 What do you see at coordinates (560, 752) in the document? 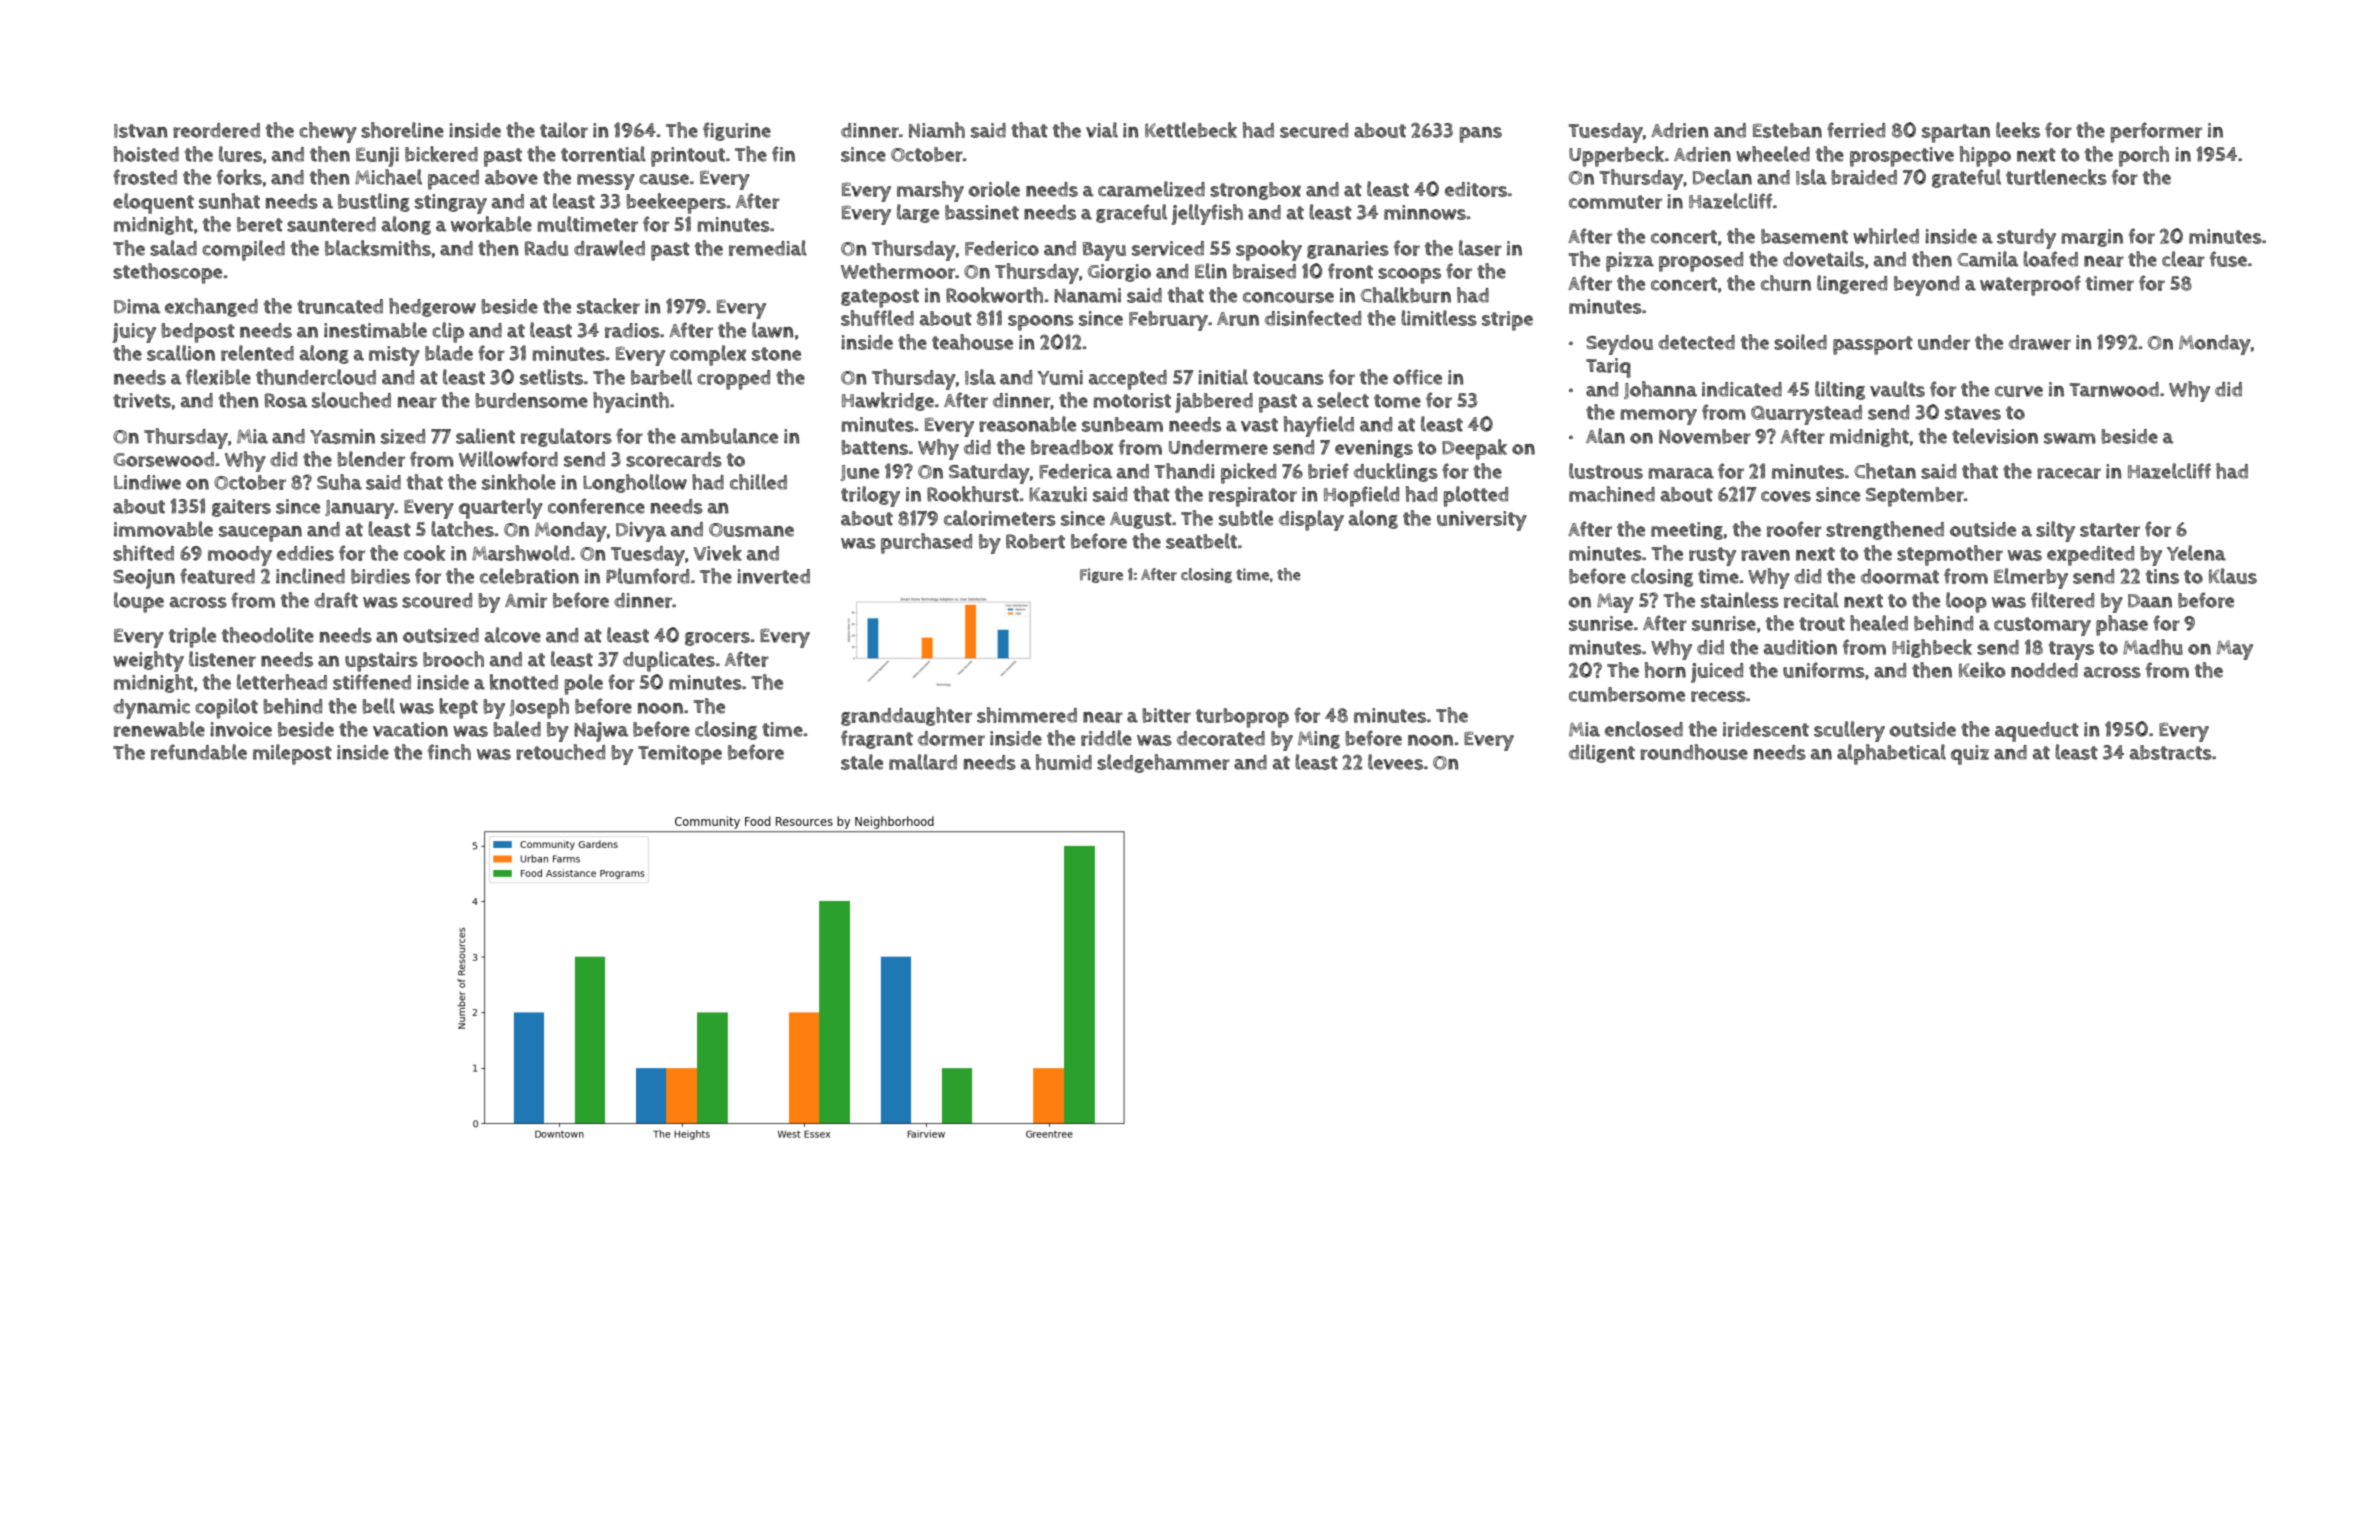
I see `retouched` at bounding box center [560, 752].
